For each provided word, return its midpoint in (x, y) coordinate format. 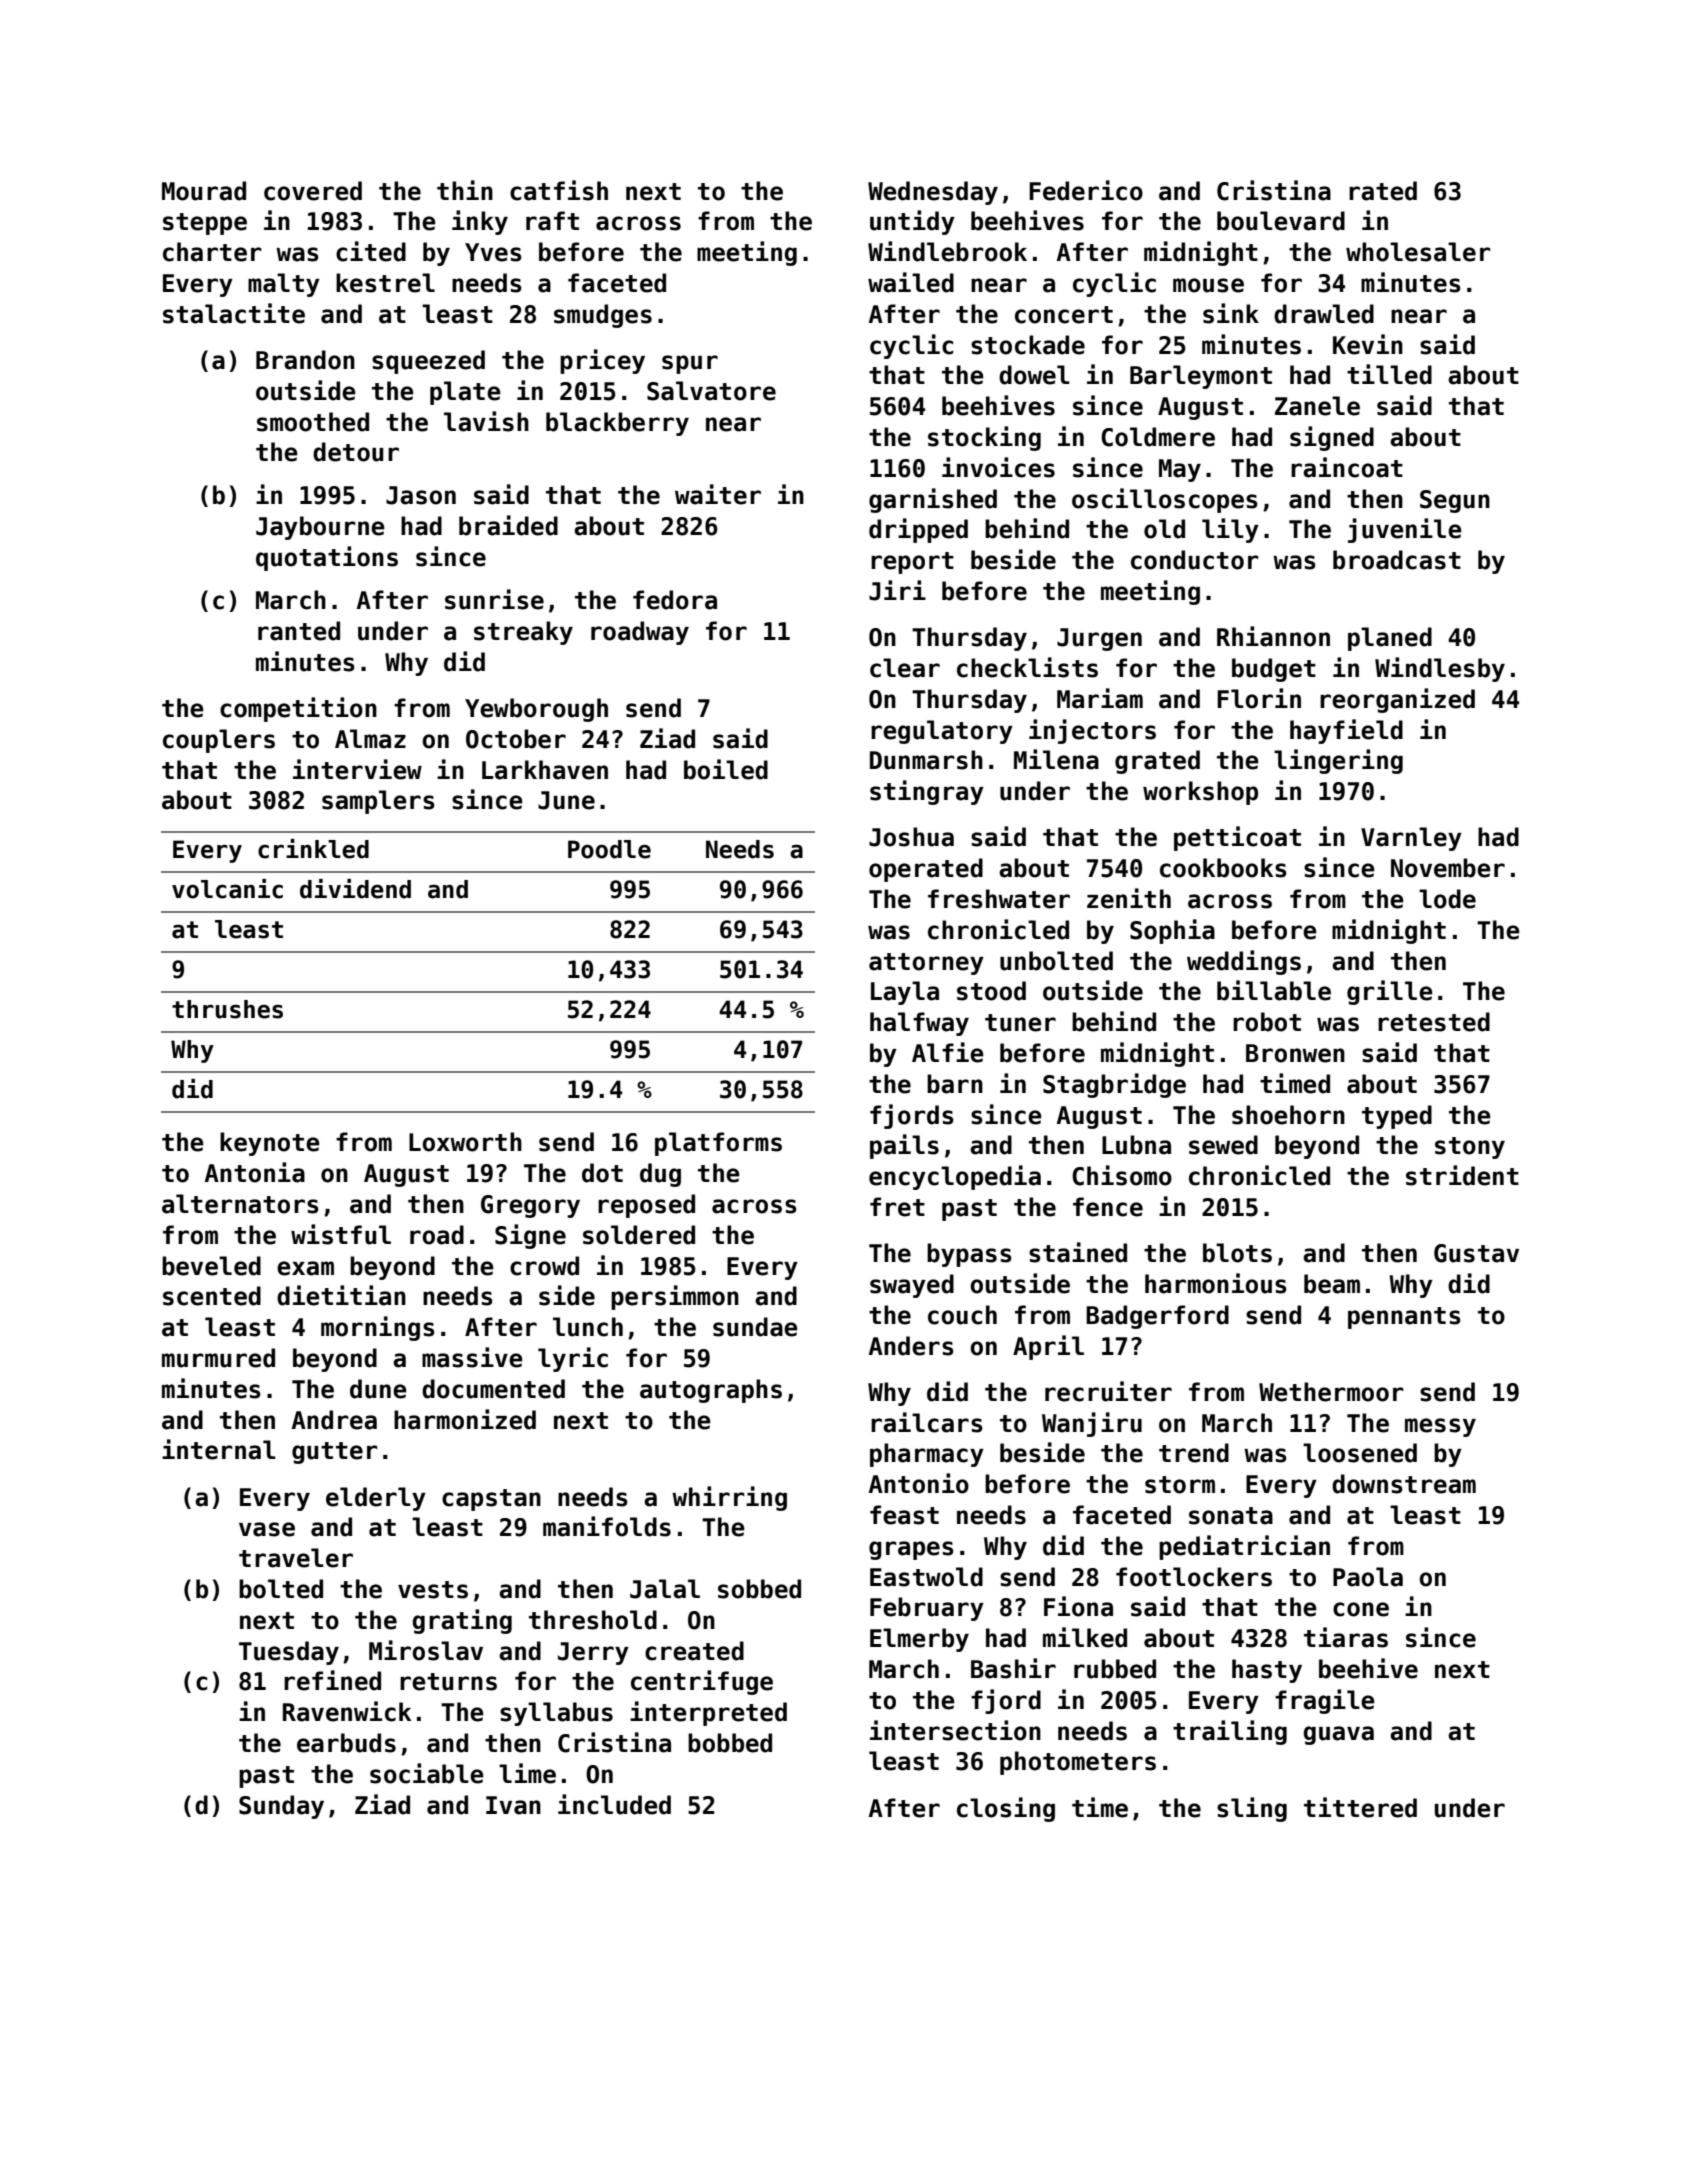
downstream (1404, 1484)
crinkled (313, 849)
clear (905, 668)
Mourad (204, 191)
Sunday (281, 1807)
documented (493, 1389)
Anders (911, 1346)
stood (991, 991)
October (516, 739)
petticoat (1237, 838)
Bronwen (1295, 1053)
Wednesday (933, 193)
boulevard (1281, 221)
